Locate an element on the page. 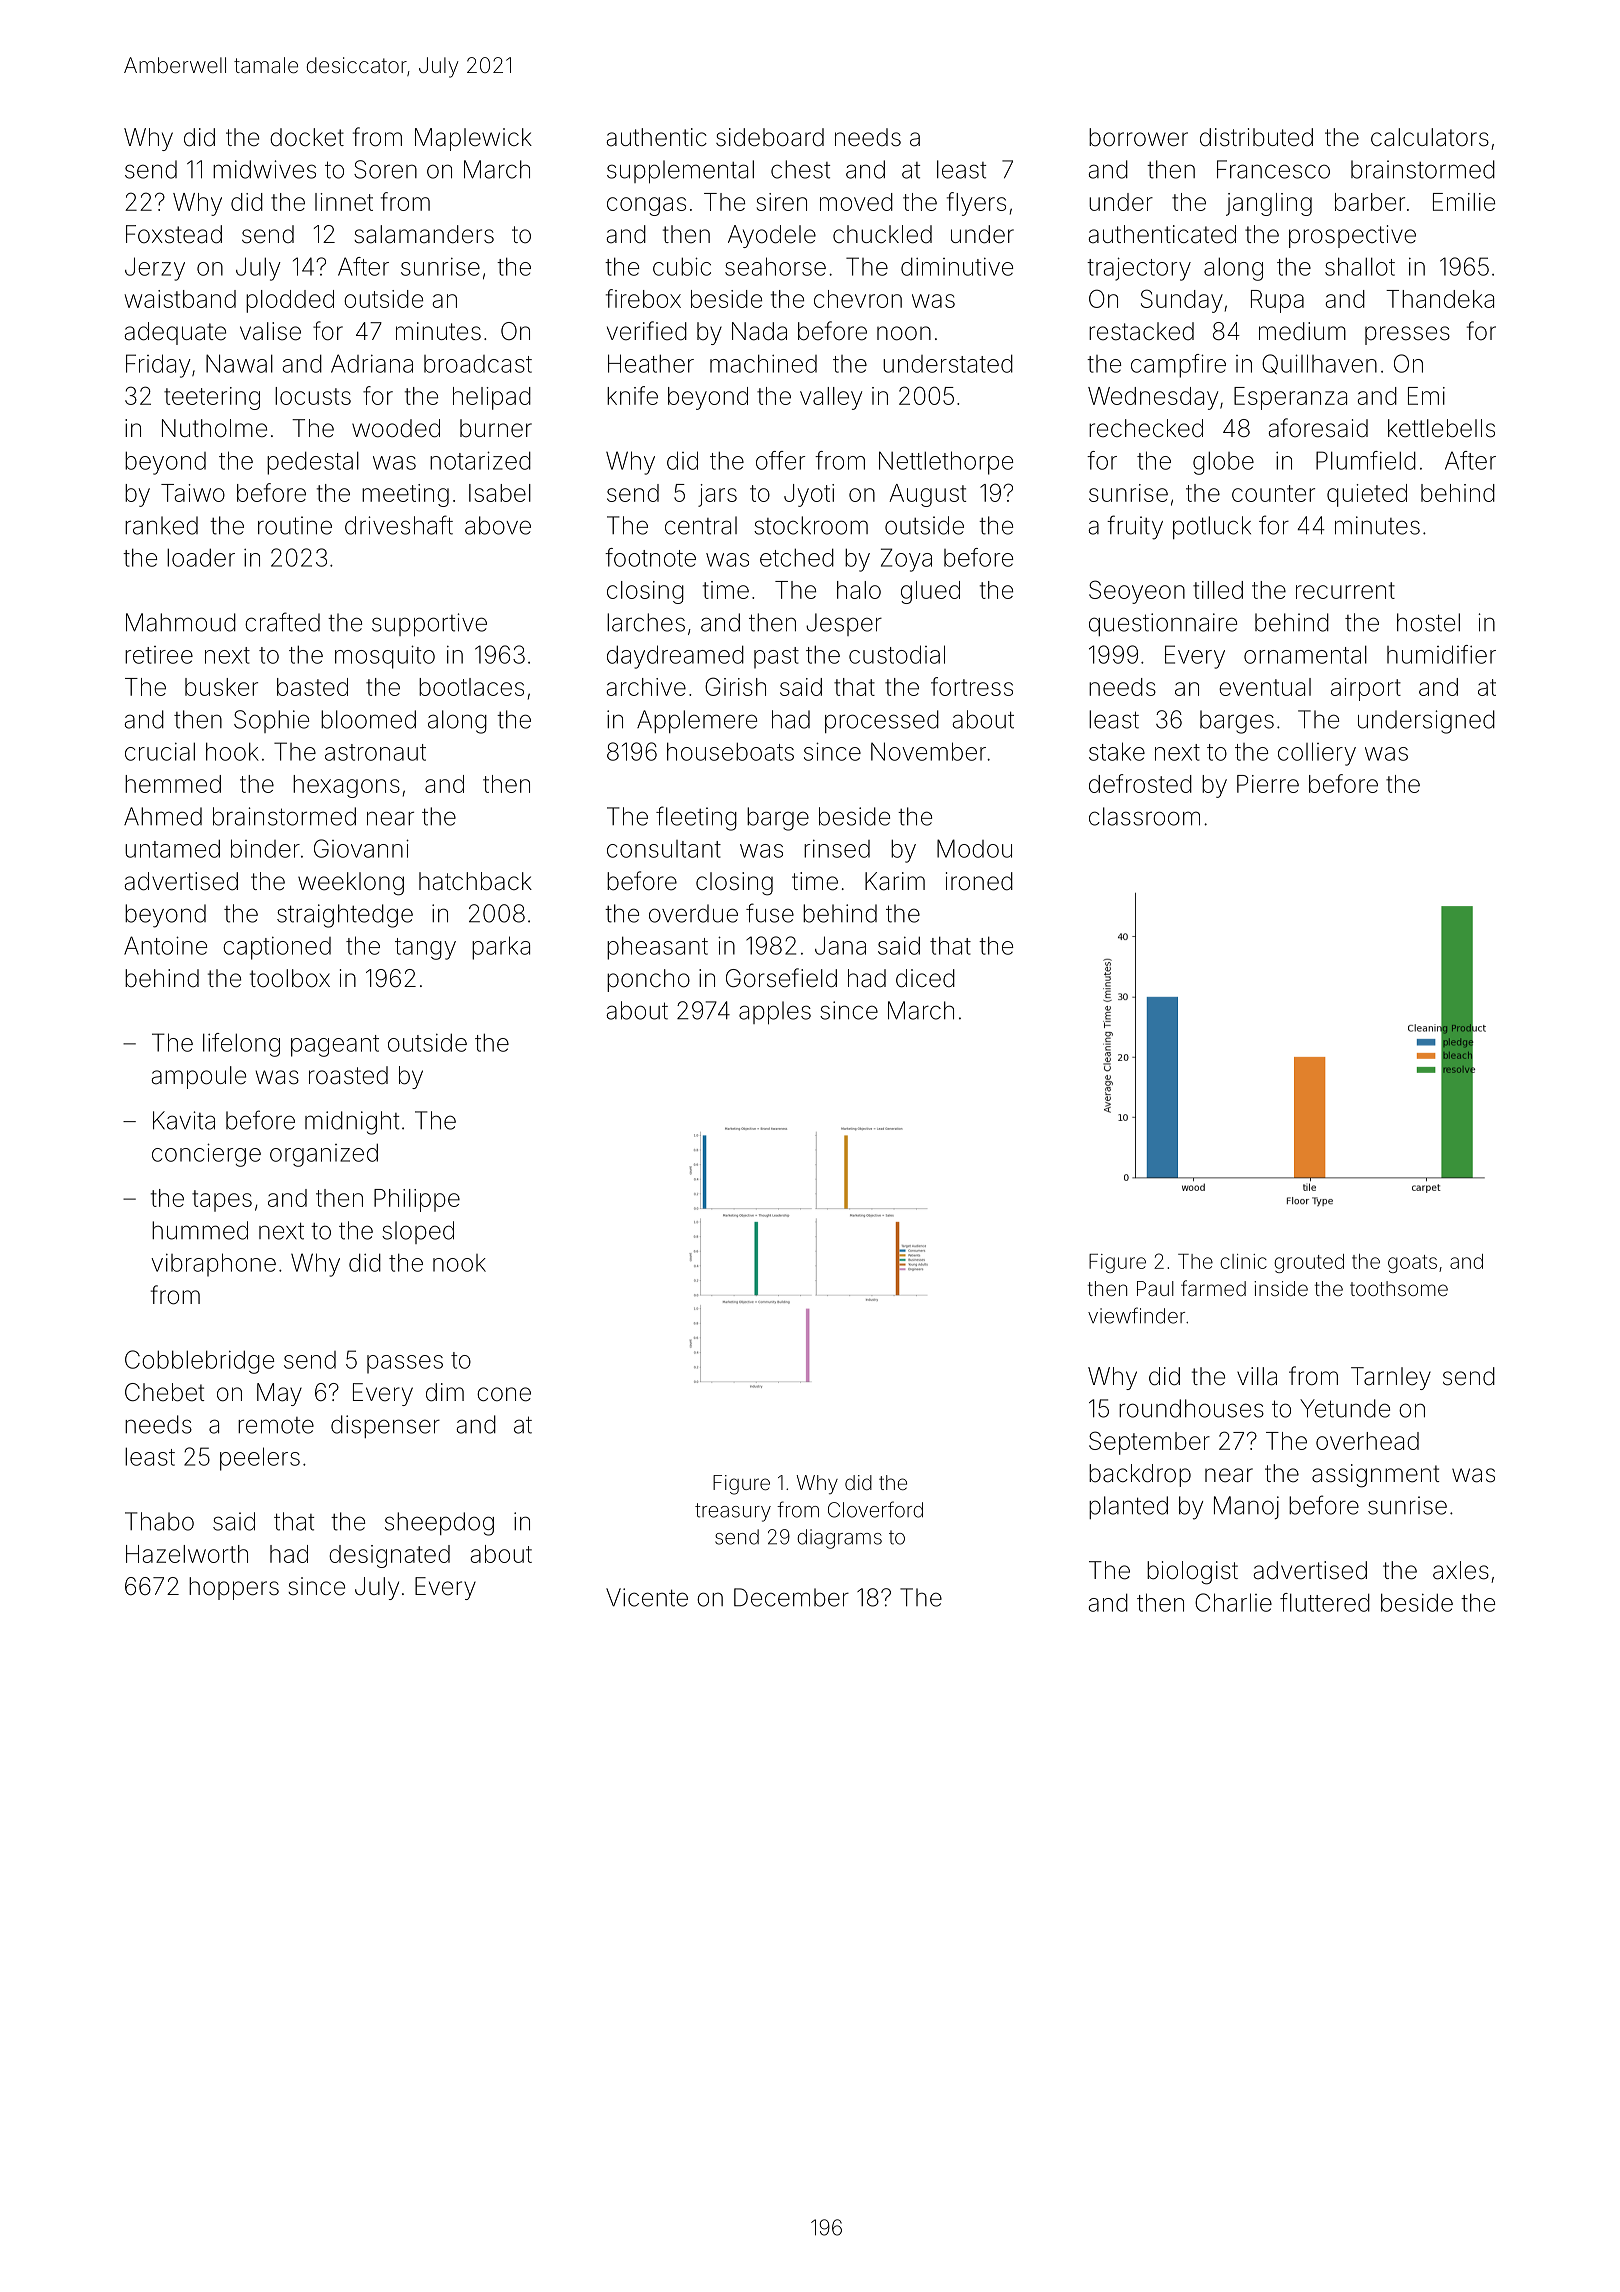 The width and height of the document is (1620, 2292). classroom is located at coordinates (1144, 816).
